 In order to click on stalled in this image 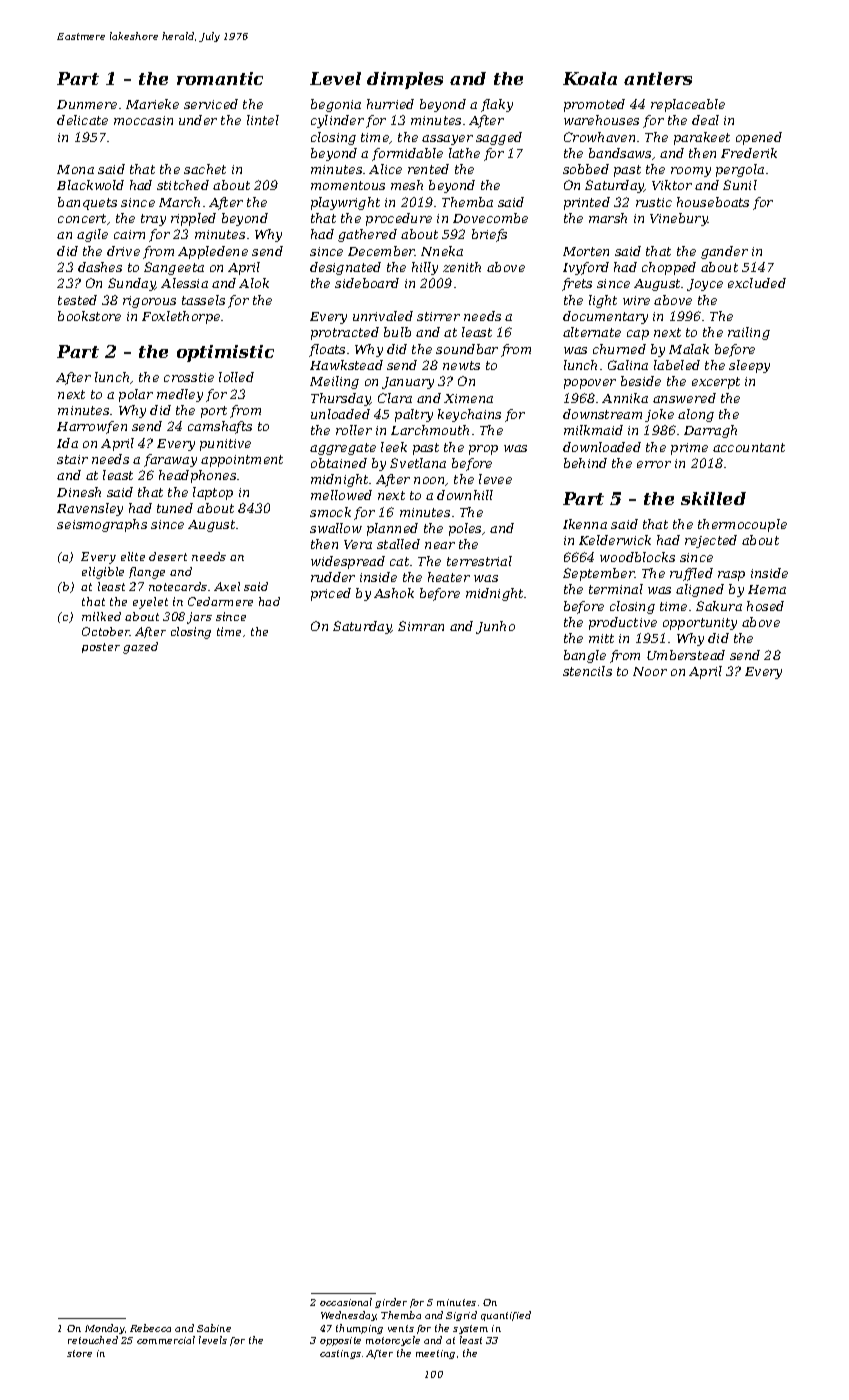, I will do `click(398, 544)`.
